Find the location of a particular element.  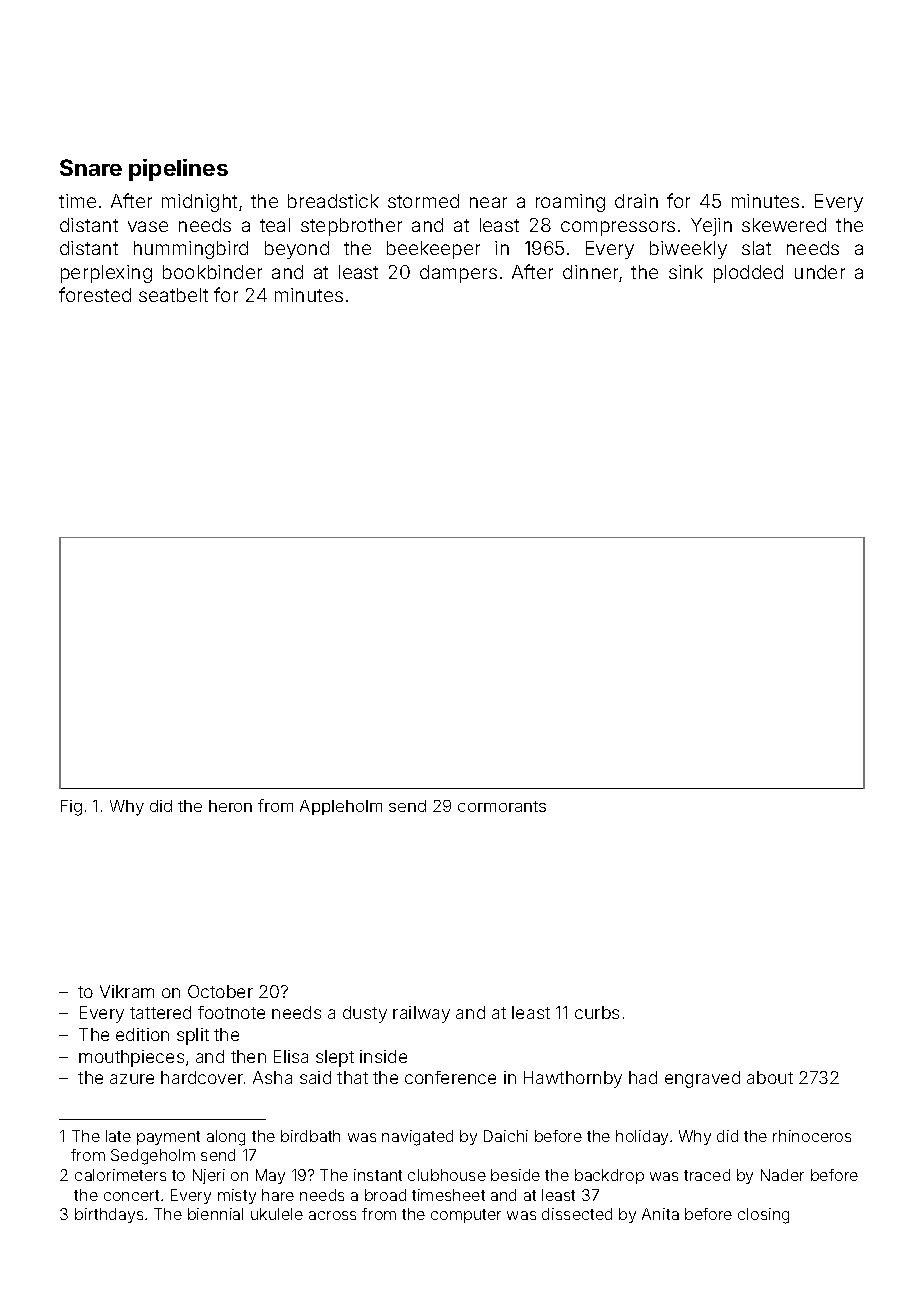

edition is located at coordinates (142, 1034).
